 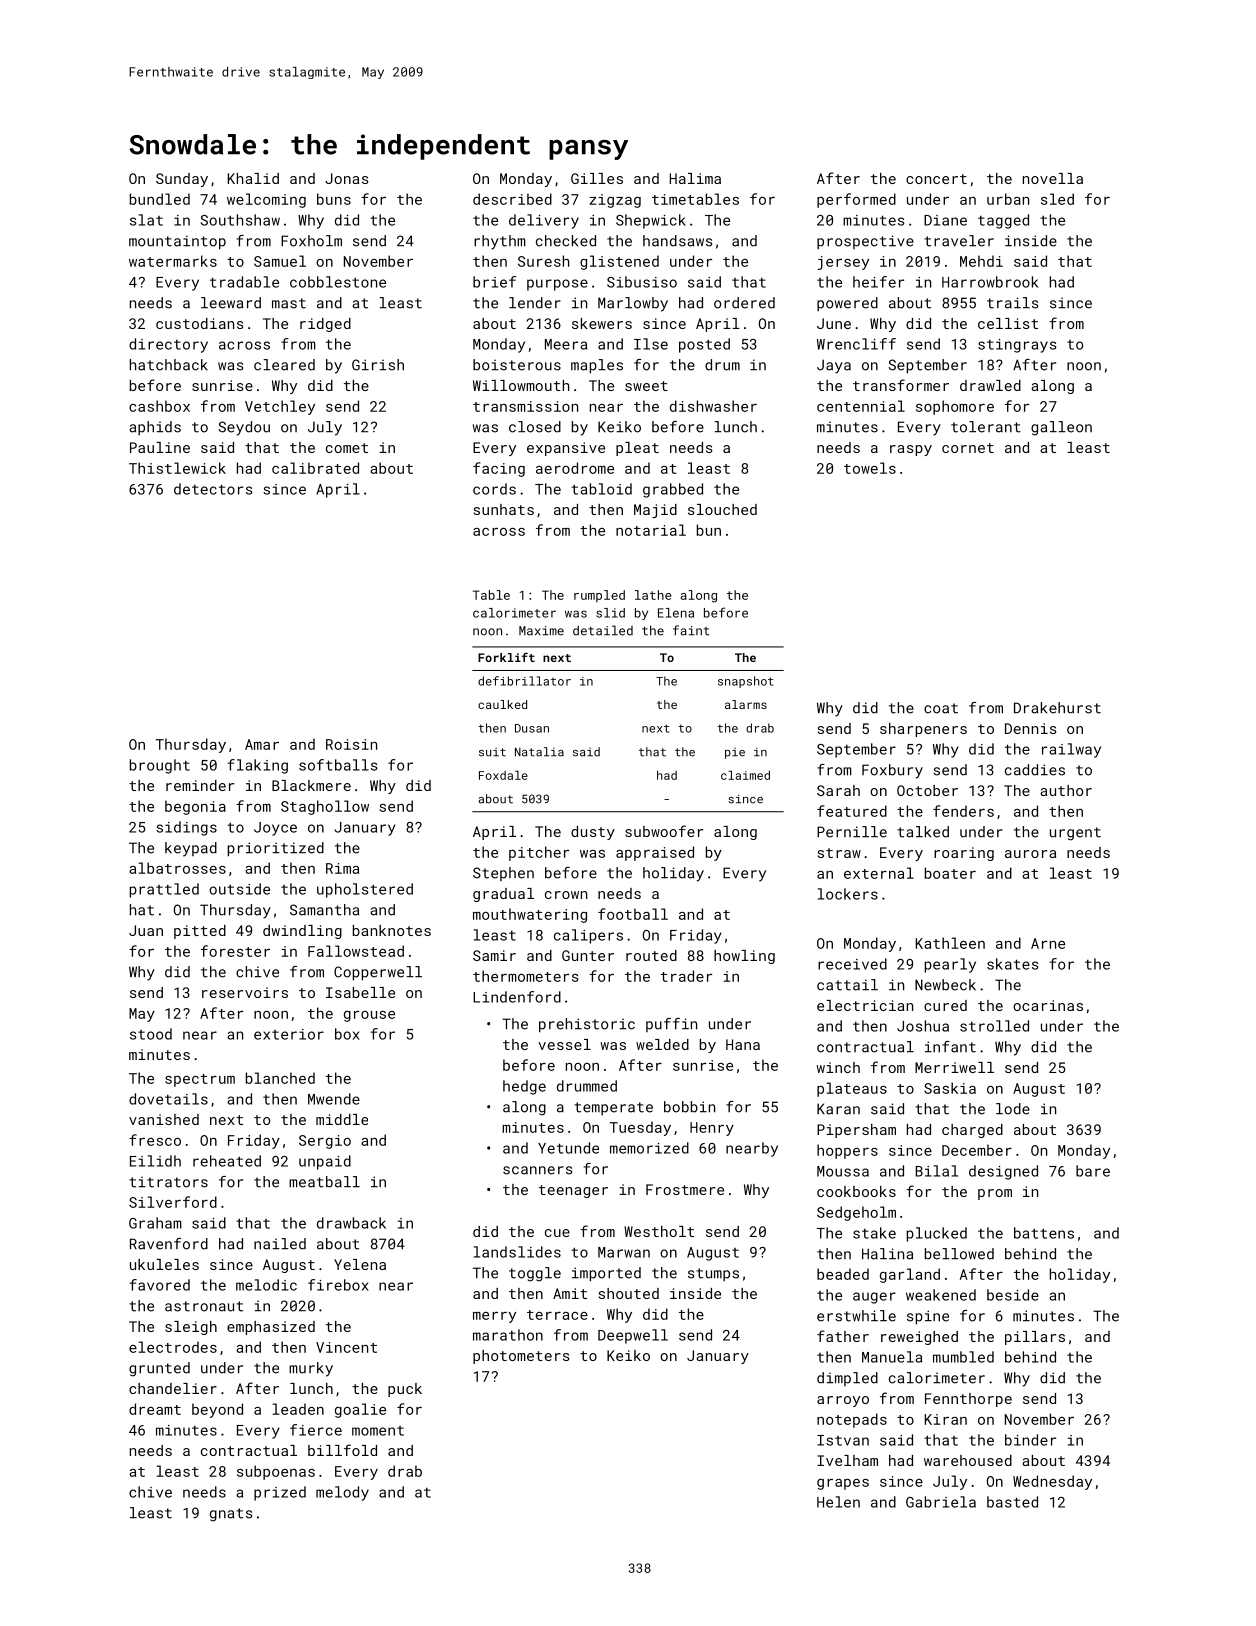 I want to click on gnats, so click(x=231, y=1515).
